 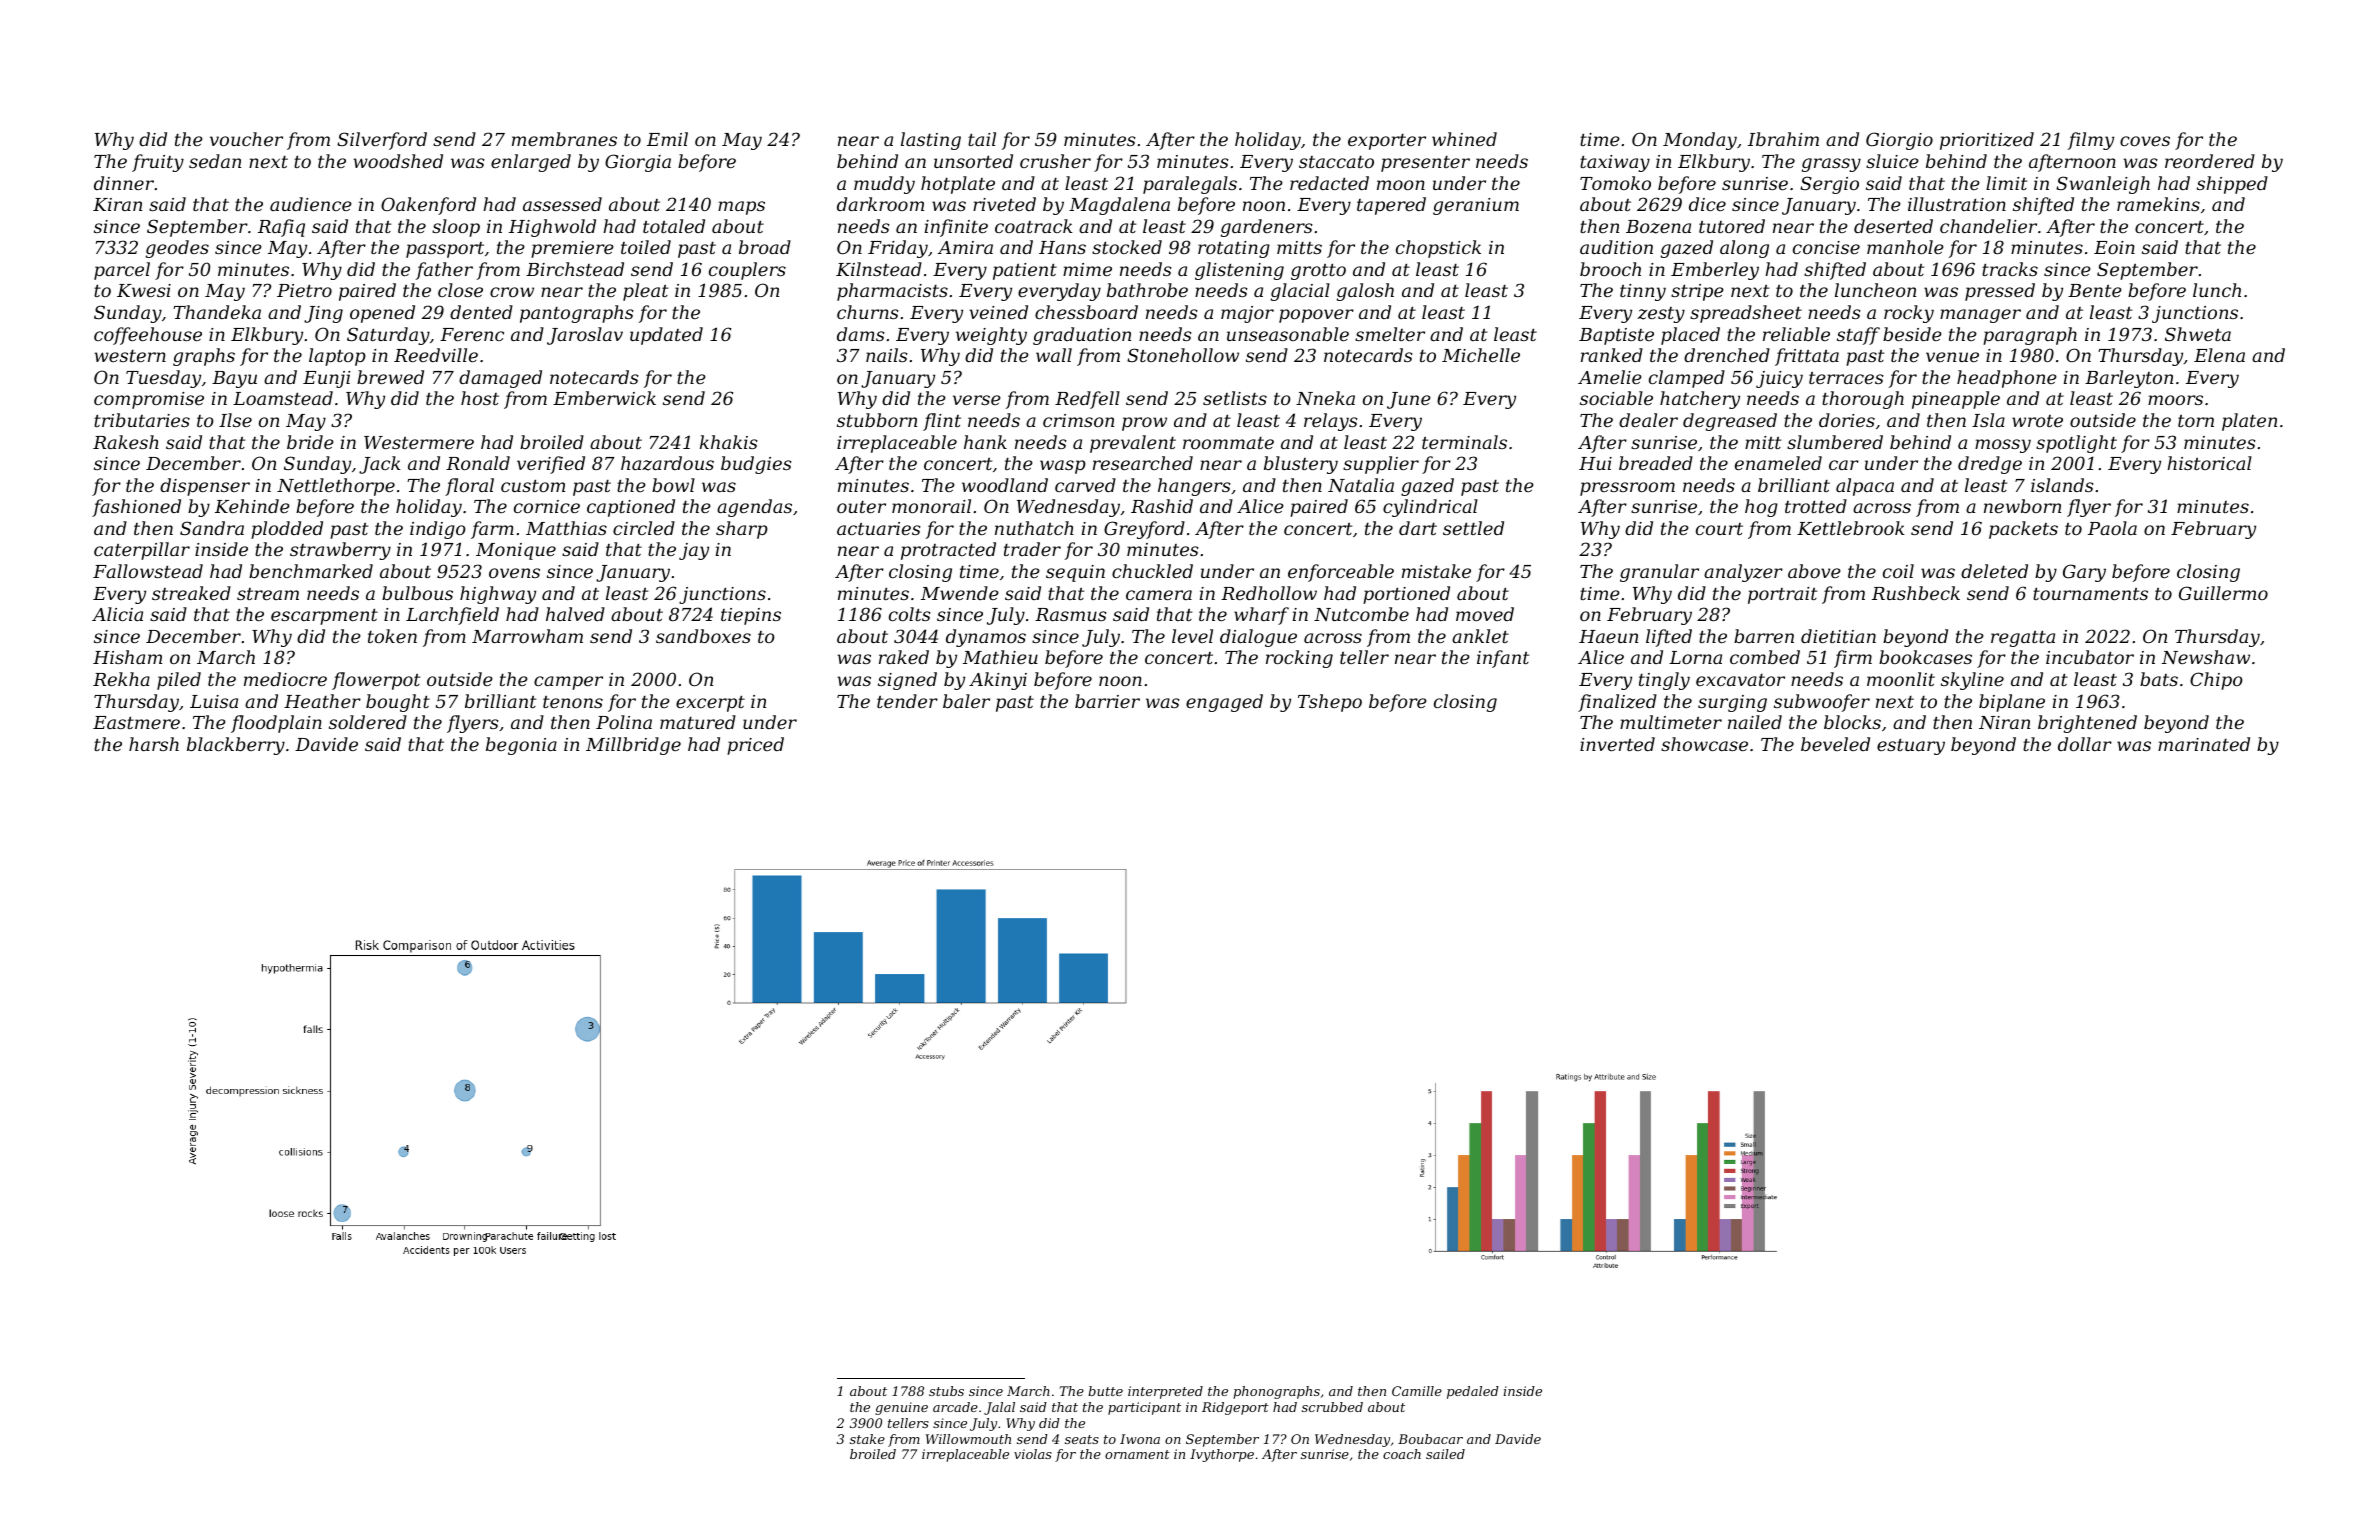 I want to click on Rushbeck, so click(x=1916, y=593).
